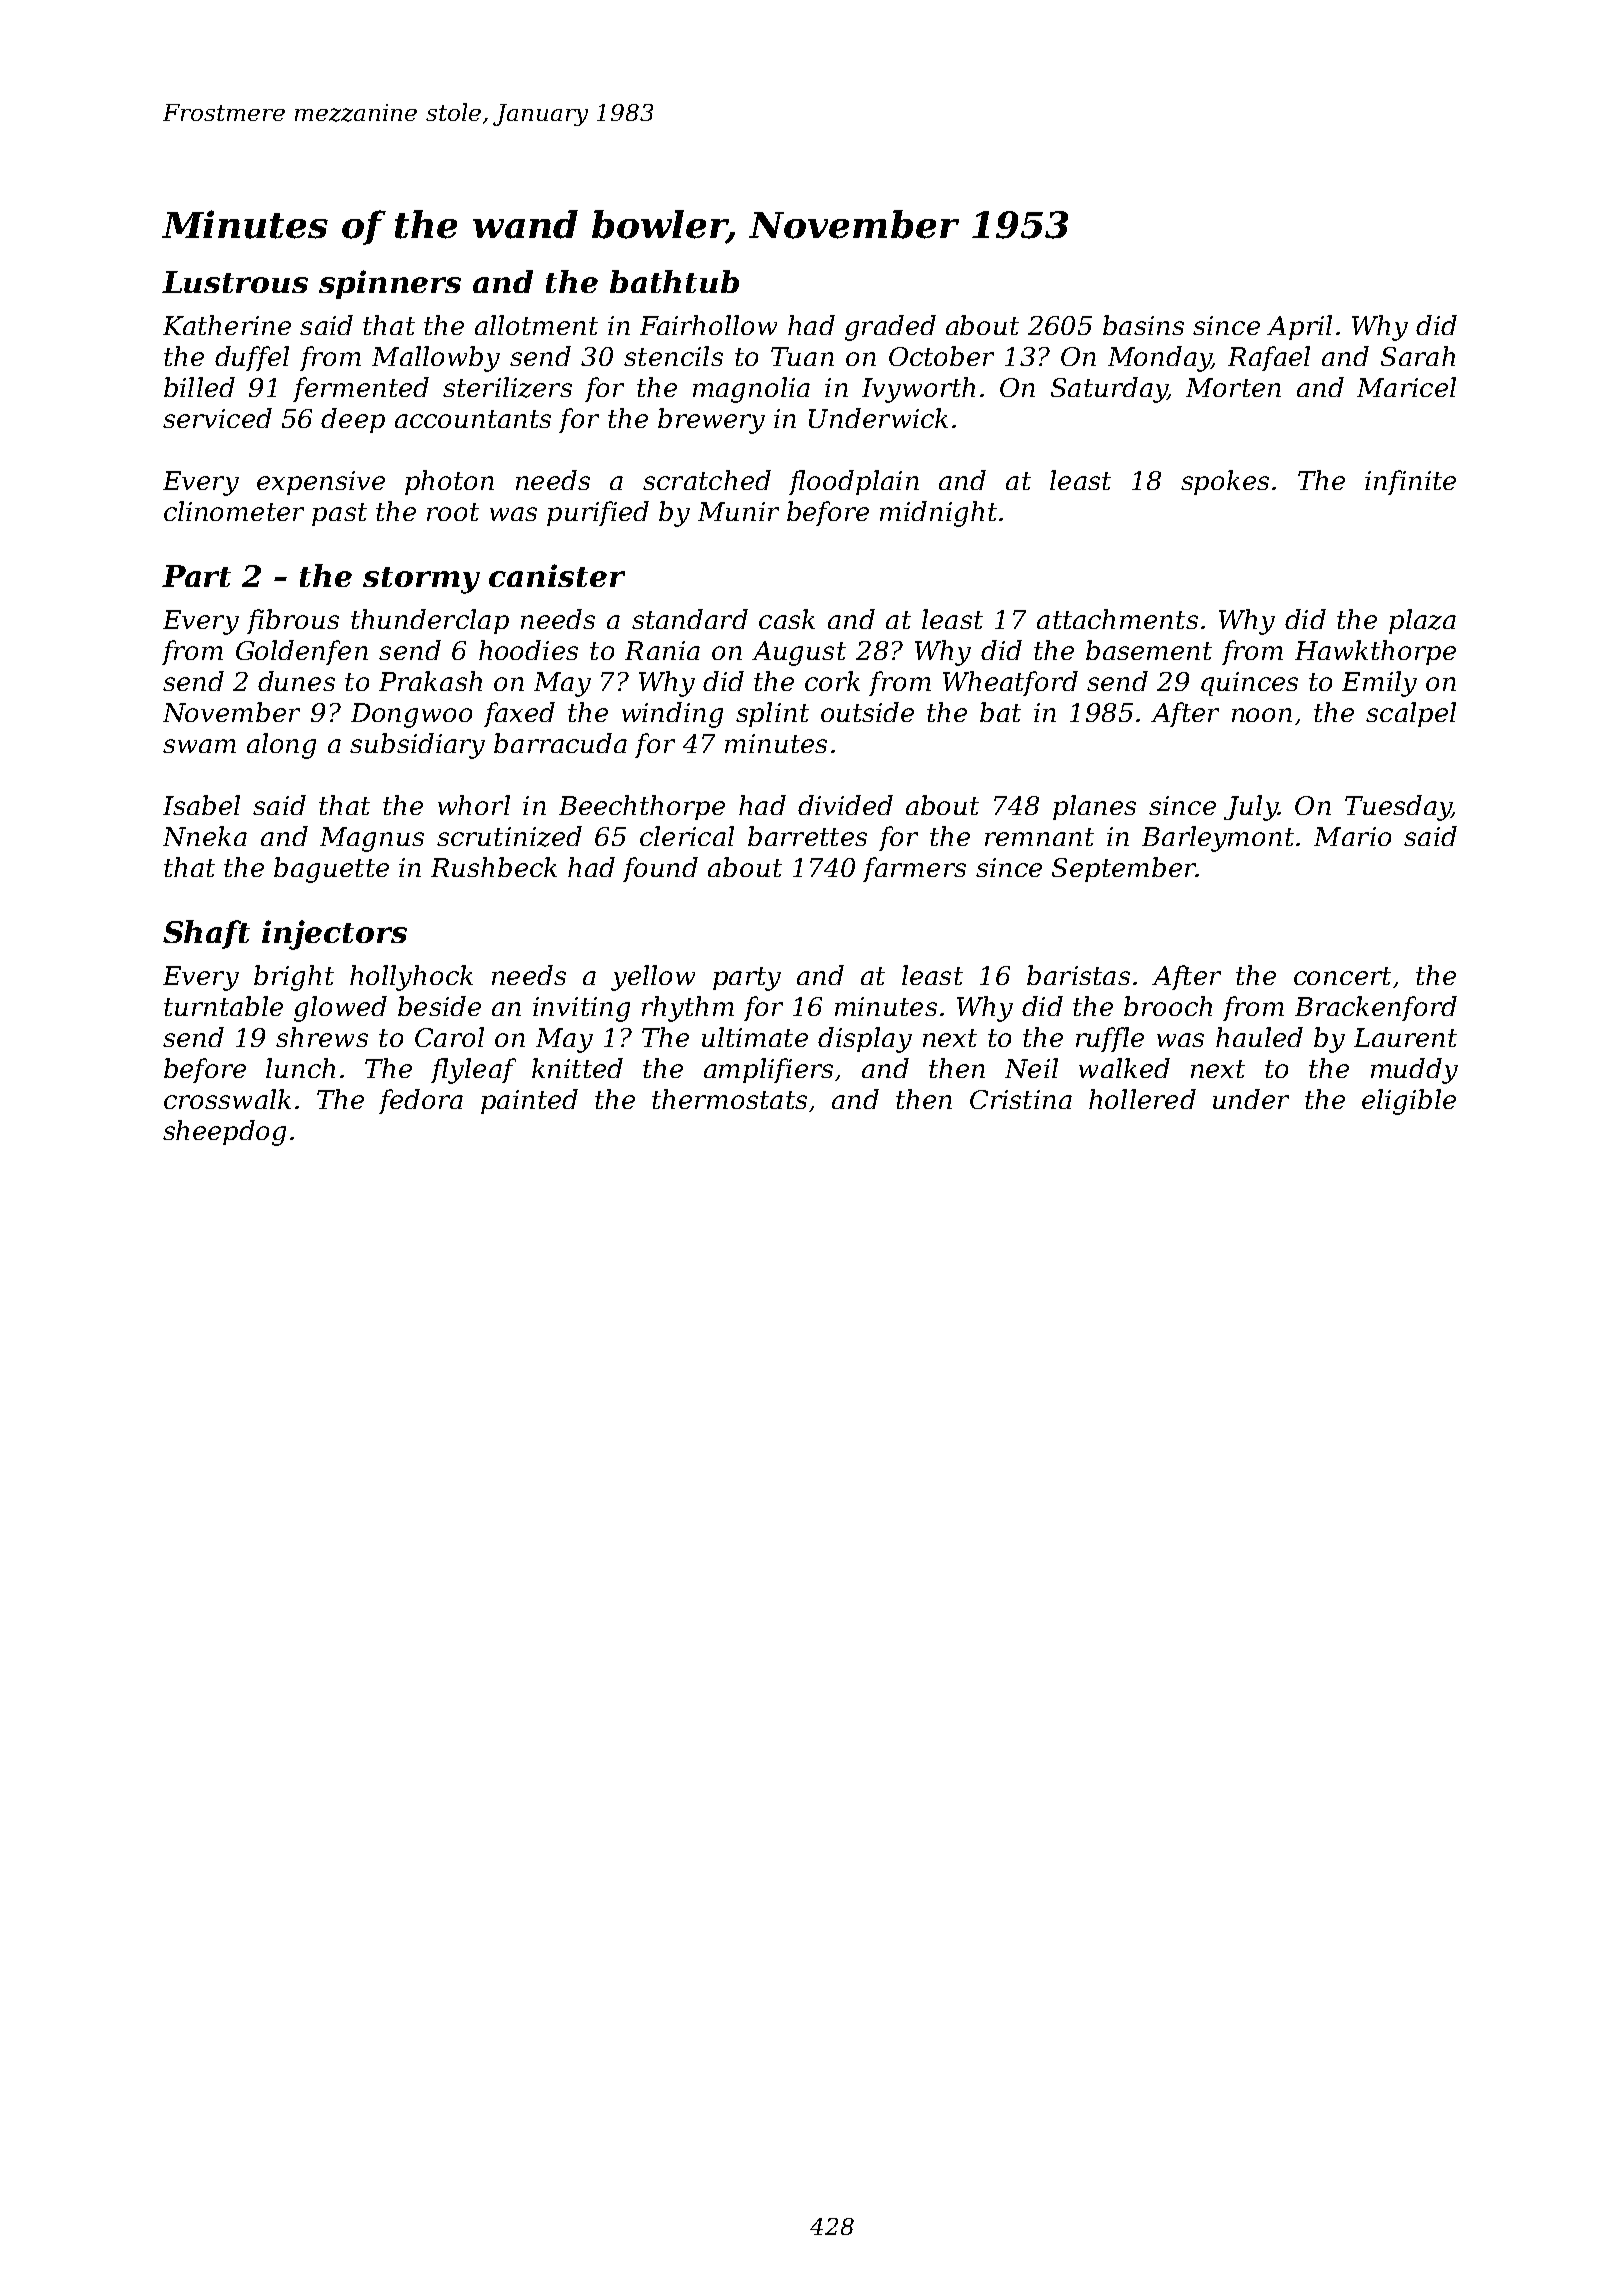 Image resolution: width=1620 pixels, height=2292 pixels. What do you see at coordinates (660, 869) in the screenshot?
I see `found` at bounding box center [660, 869].
